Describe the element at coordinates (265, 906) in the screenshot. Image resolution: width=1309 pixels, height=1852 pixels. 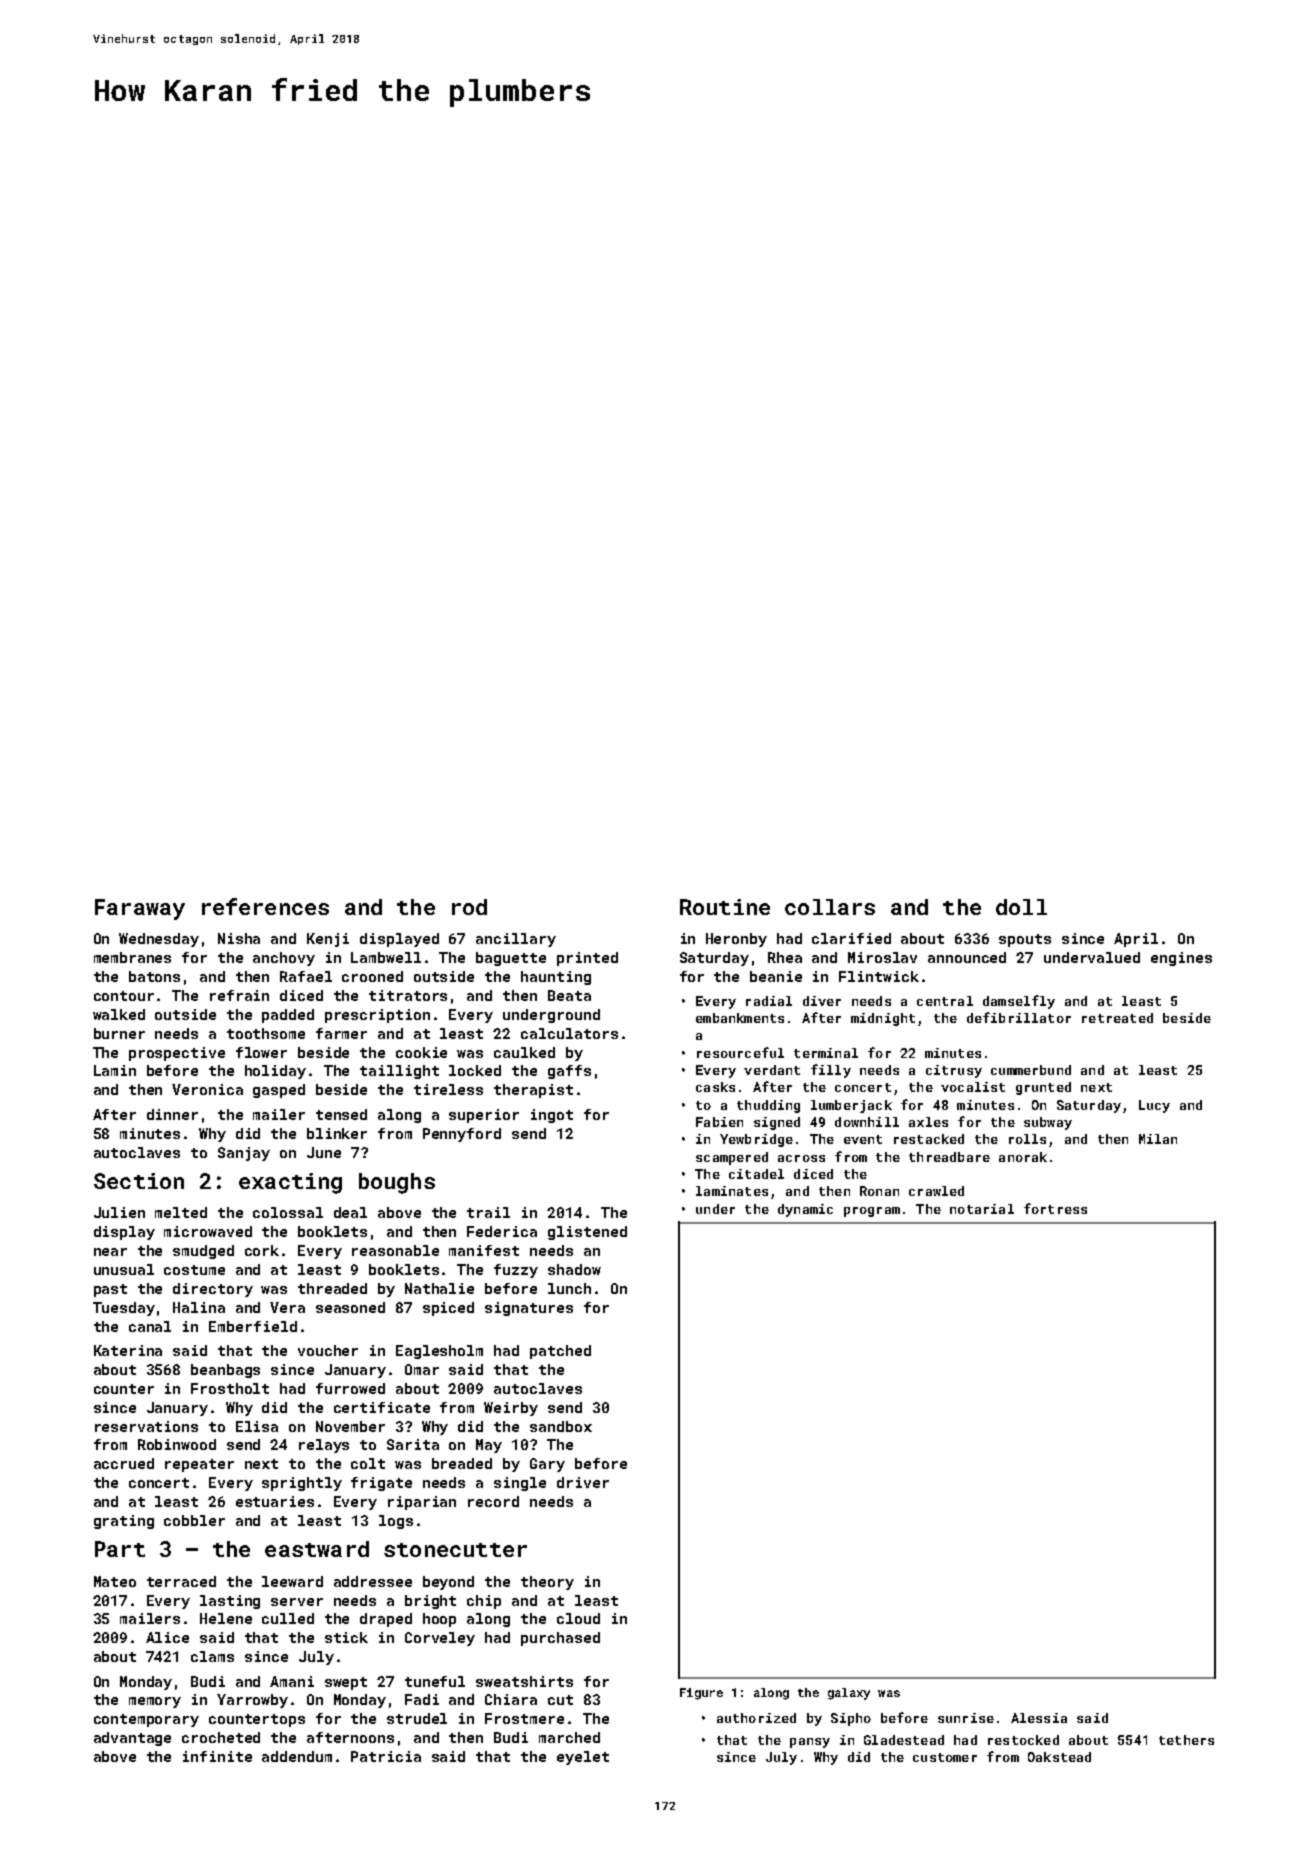
I see `references` at that location.
